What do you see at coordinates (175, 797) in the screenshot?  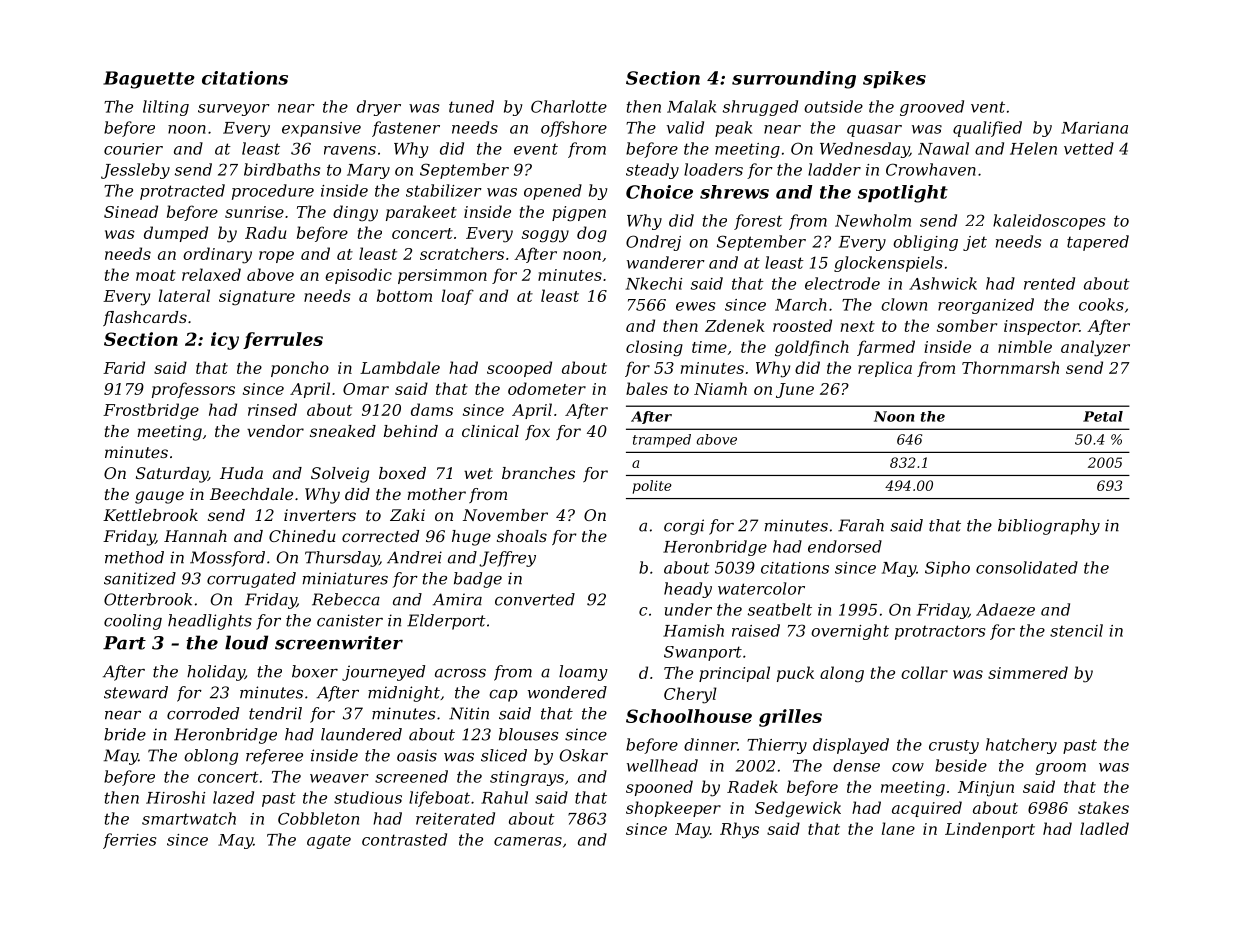 I see `Hiroshi` at bounding box center [175, 797].
